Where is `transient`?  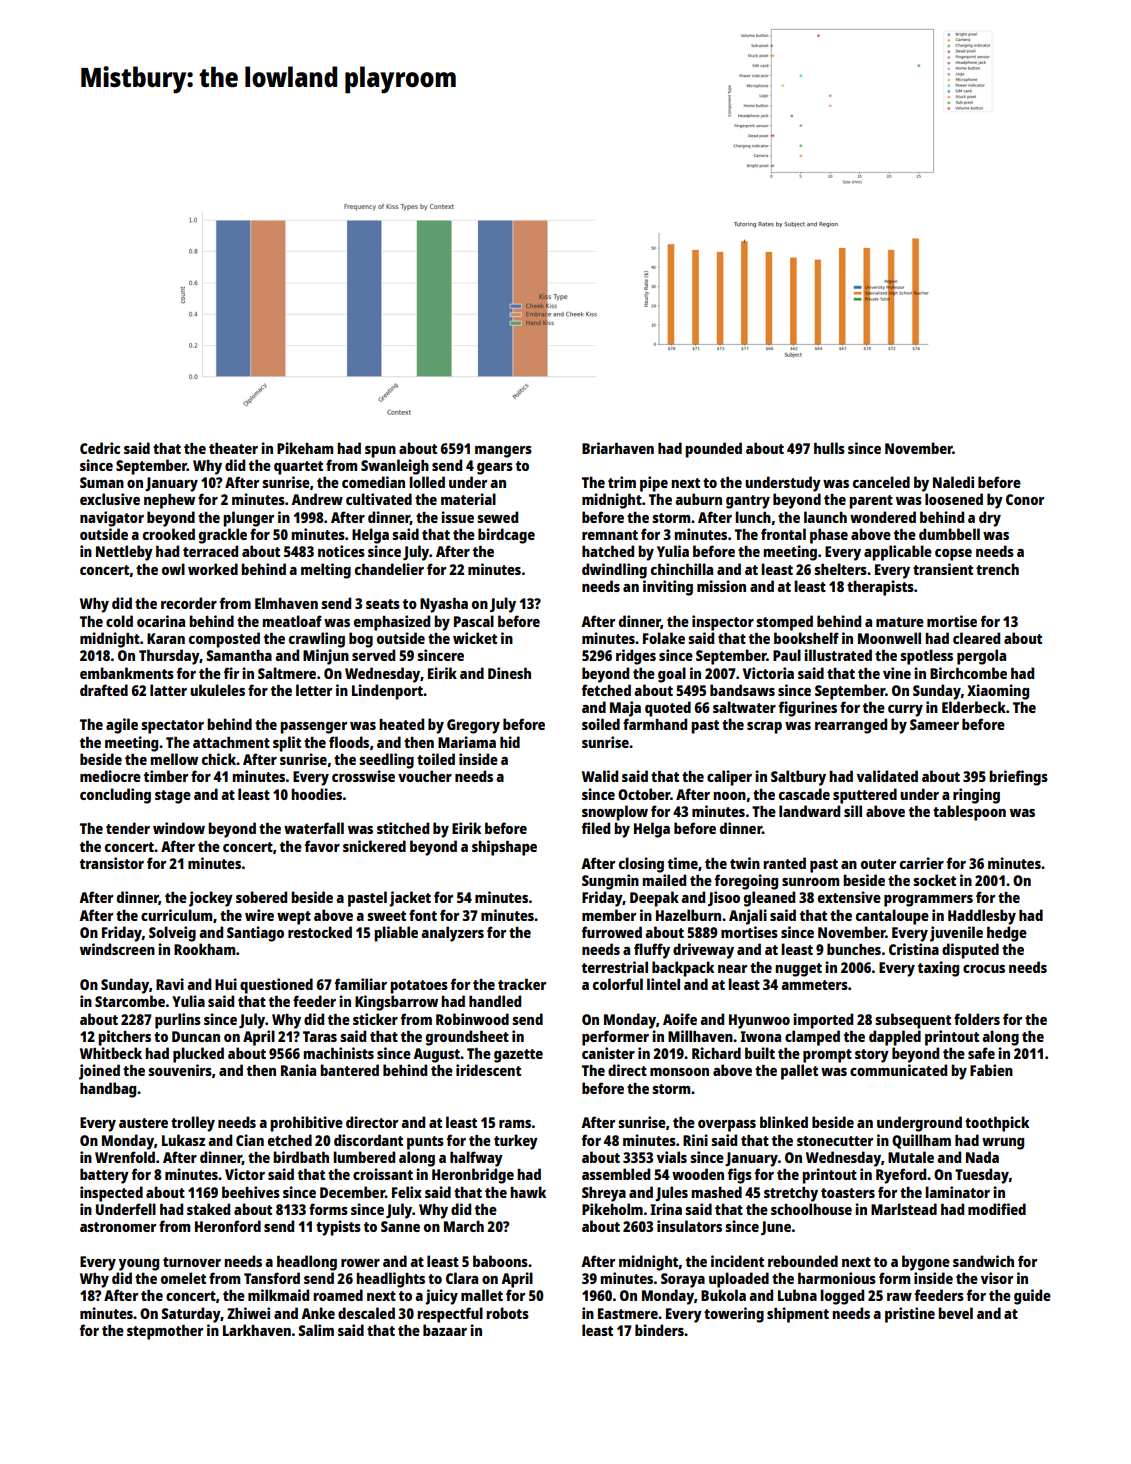
transient is located at coordinates (943, 569).
